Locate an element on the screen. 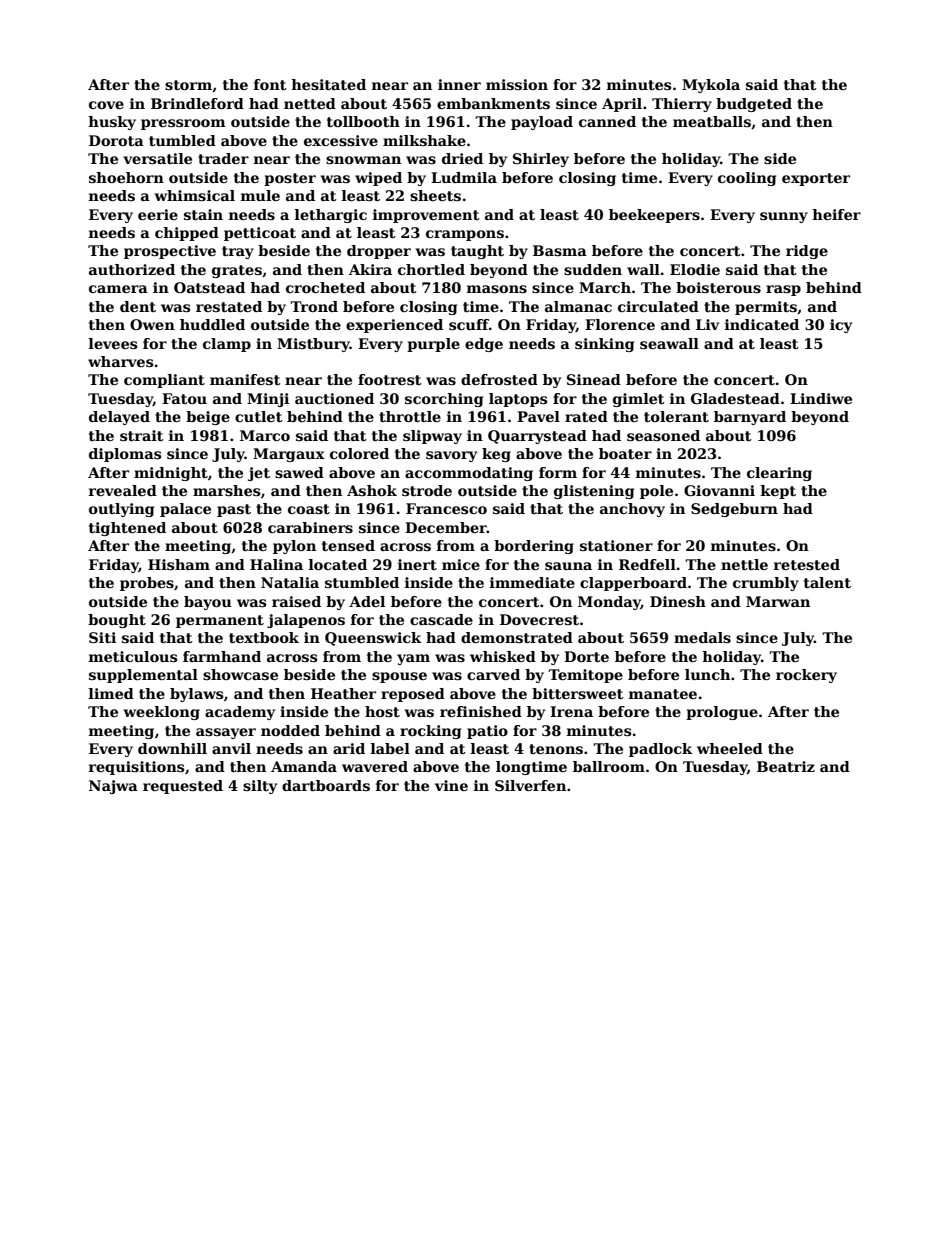  masons is located at coordinates (497, 289).
